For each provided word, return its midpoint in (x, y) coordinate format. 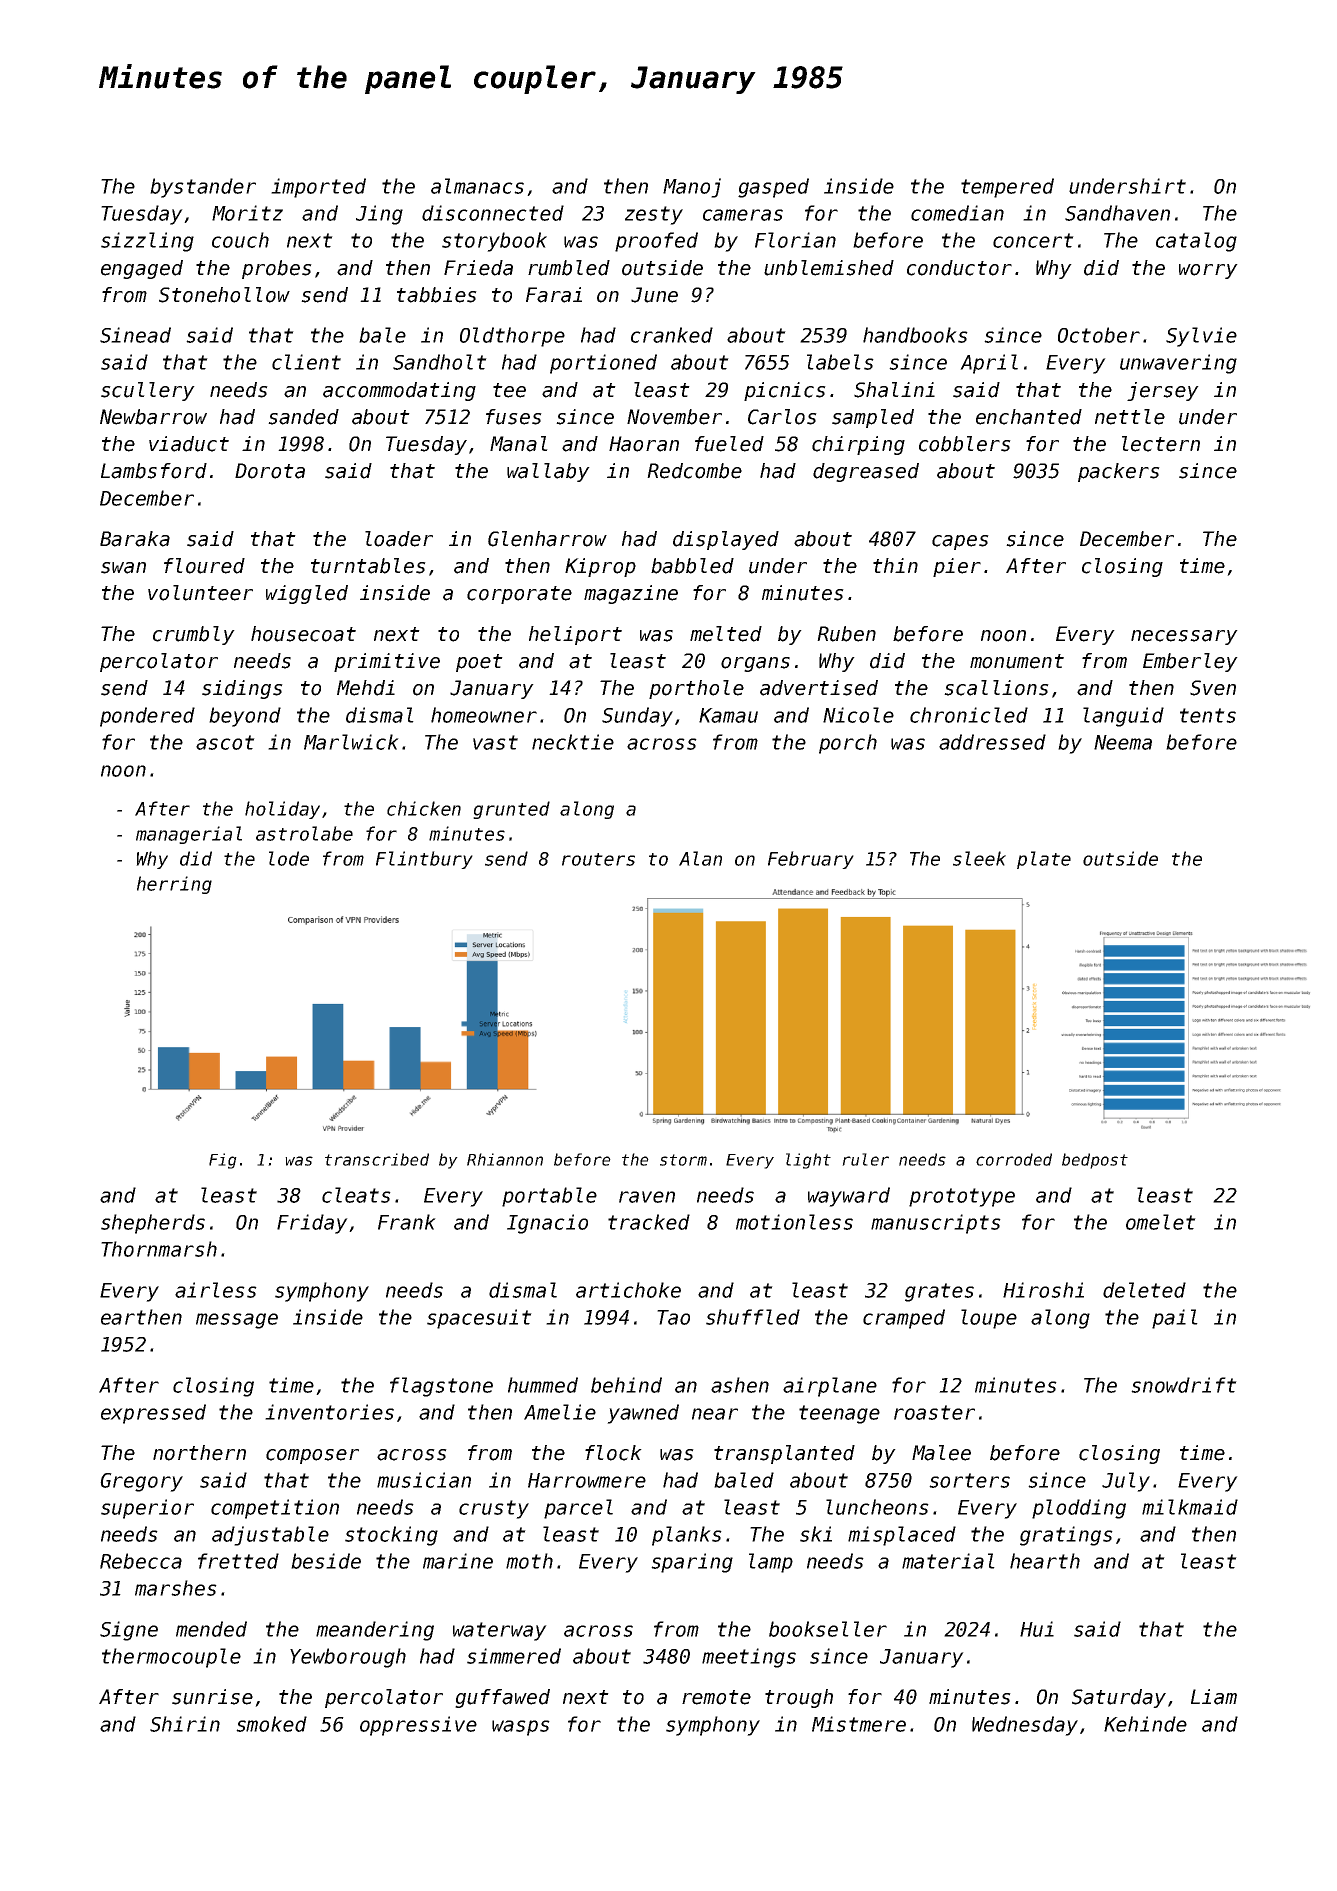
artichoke (628, 1290)
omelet (1161, 1222)
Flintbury (424, 860)
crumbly (194, 635)
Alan (700, 858)
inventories (329, 1412)
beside (326, 1561)
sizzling (147, 242)
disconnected (493, 213)
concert (1033, 240)
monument (1017, 661)
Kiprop (600, 567)
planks (687, 1536)
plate (1044, 860)
